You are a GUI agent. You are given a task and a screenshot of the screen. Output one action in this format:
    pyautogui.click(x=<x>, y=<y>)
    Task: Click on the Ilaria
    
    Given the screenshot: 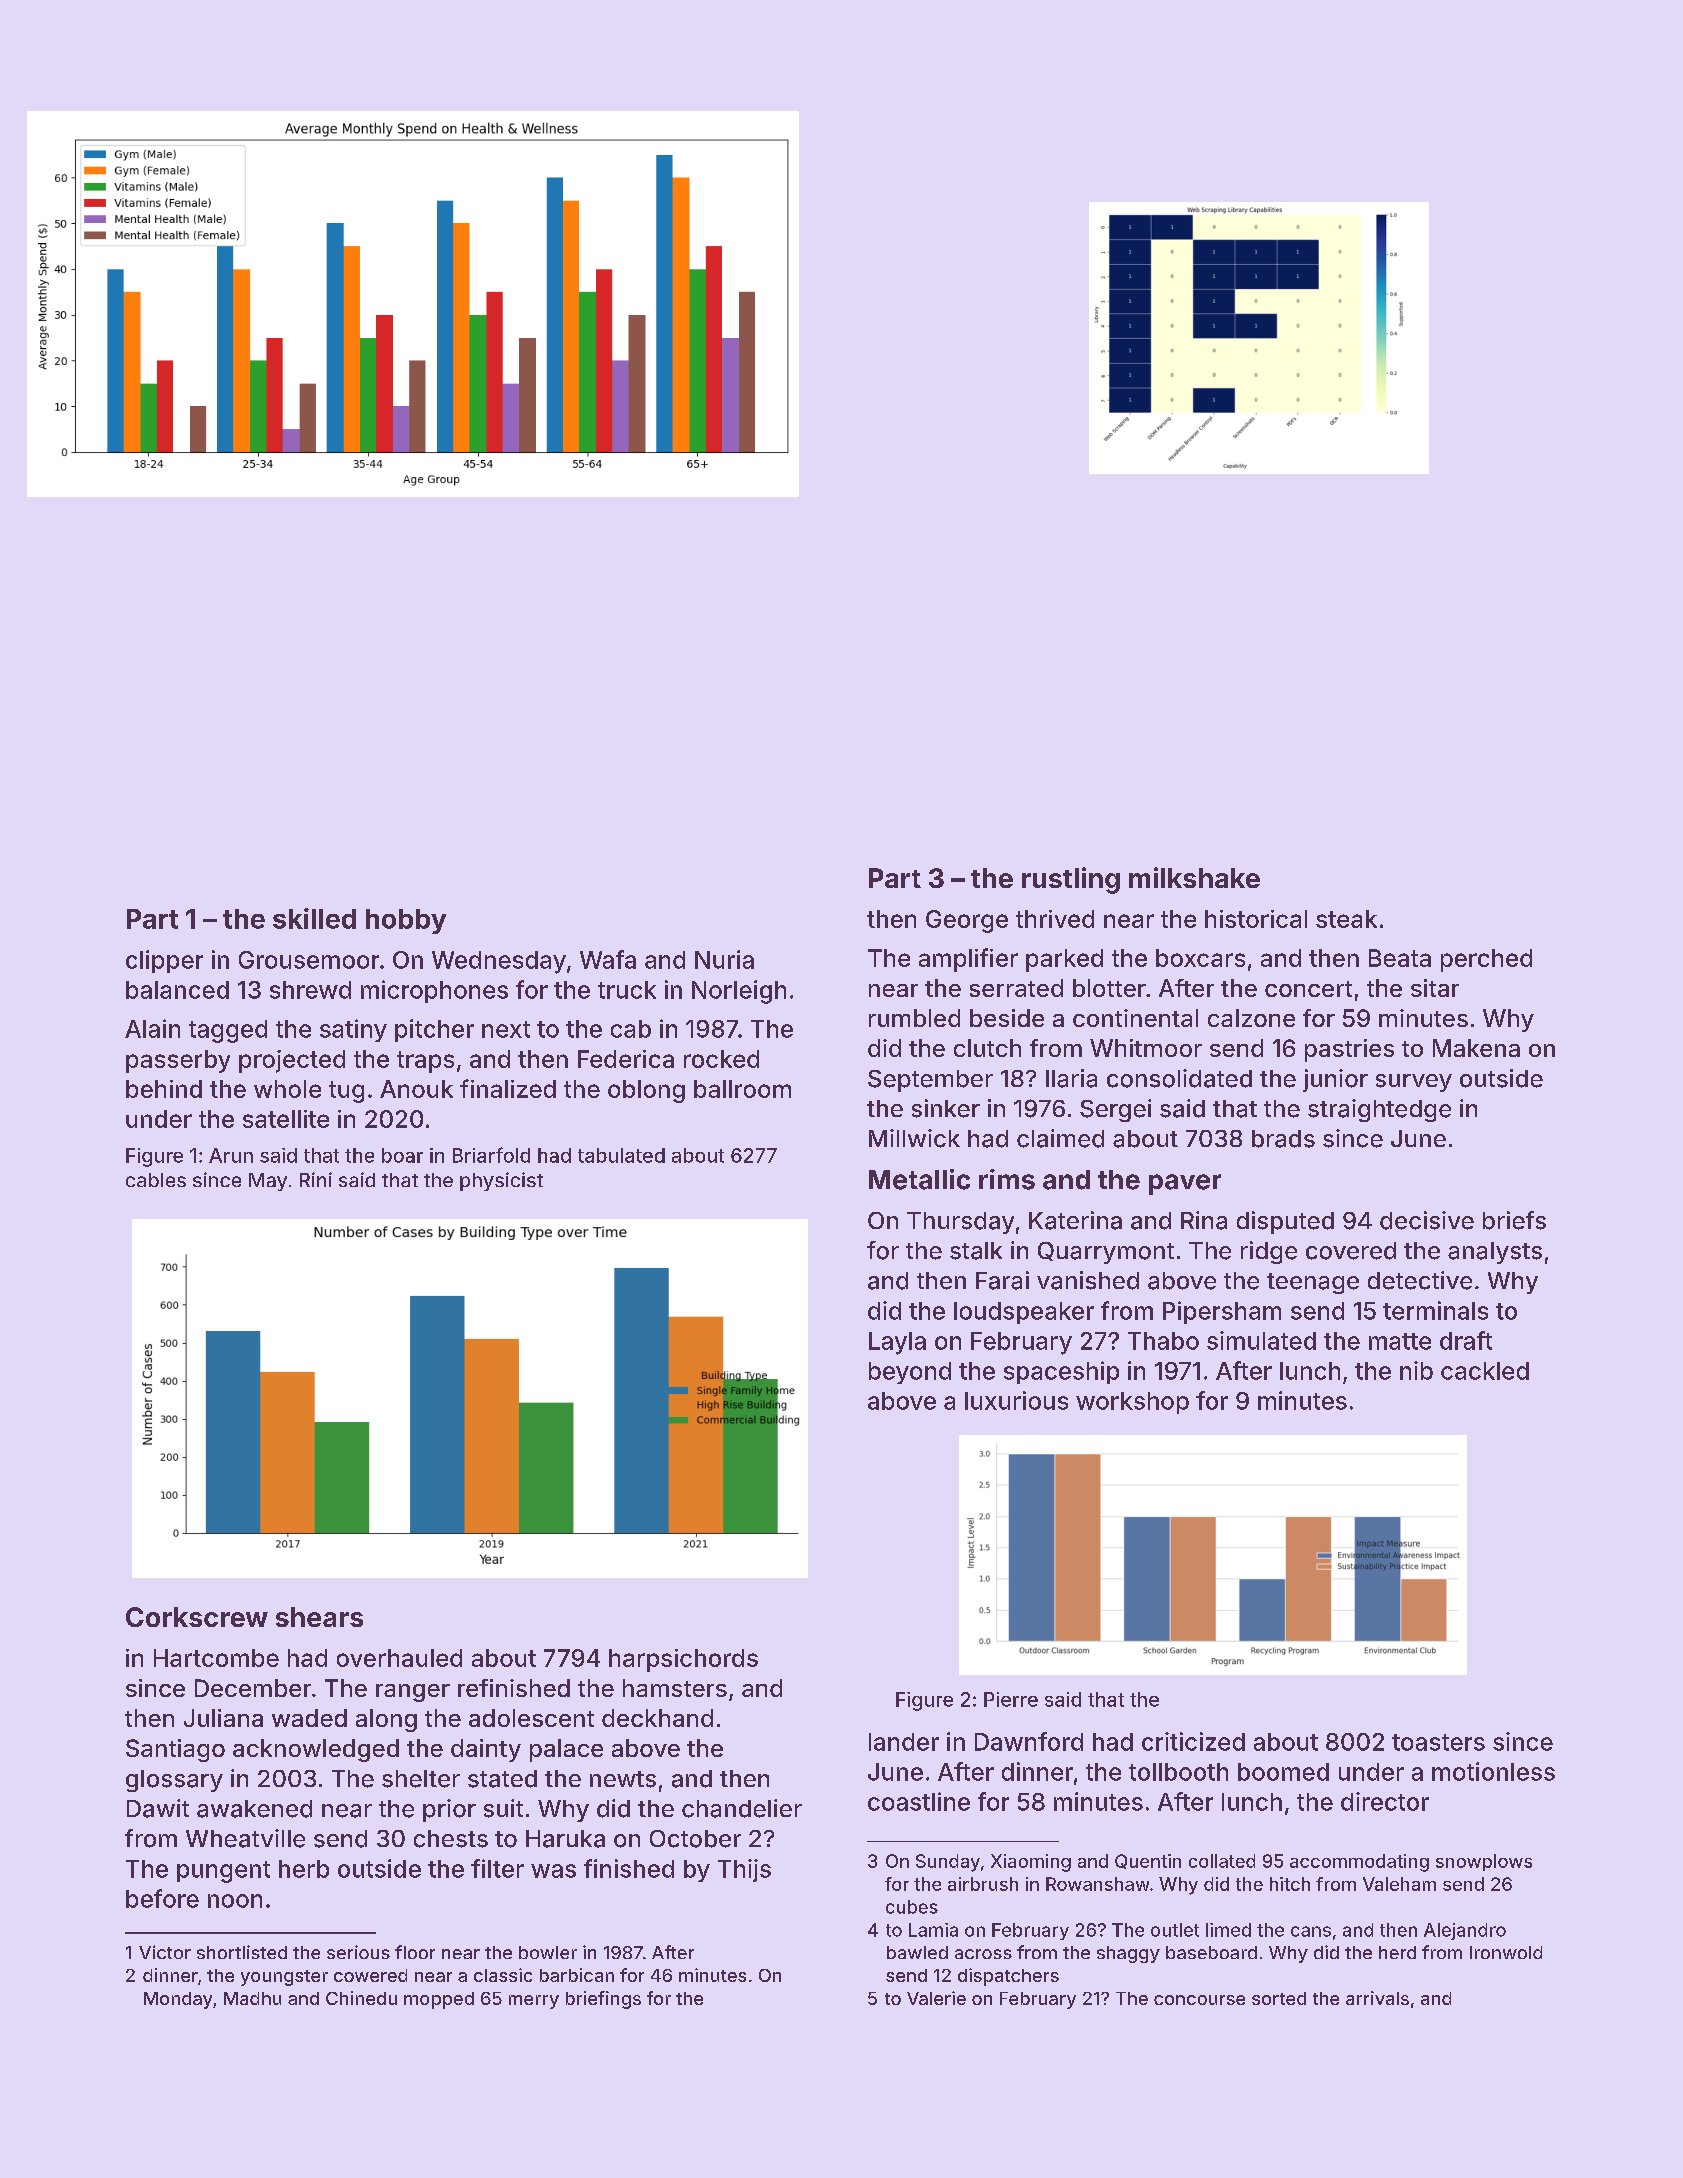 What is the action you would take?
    pyautogui.click(x=1071, y=1078)
